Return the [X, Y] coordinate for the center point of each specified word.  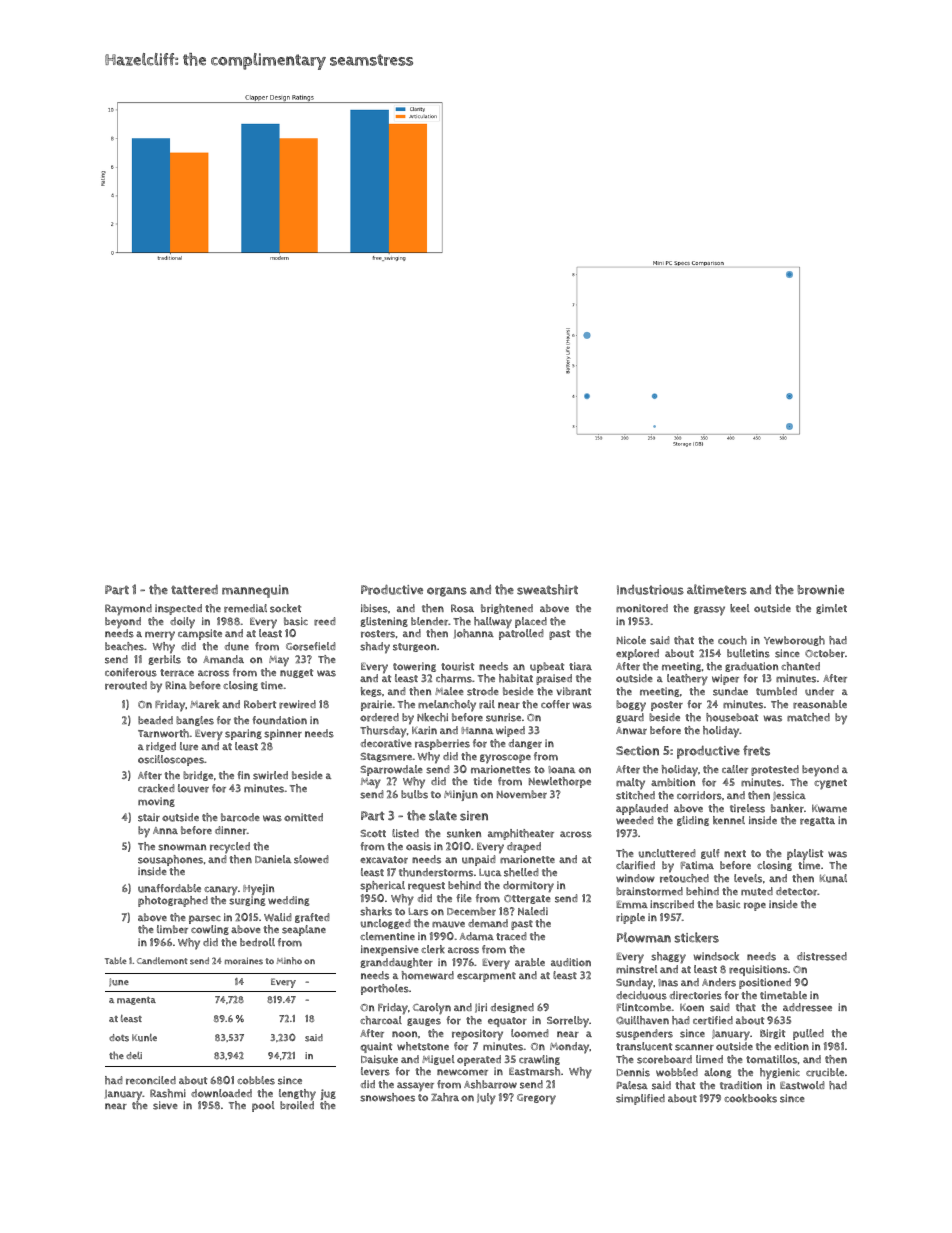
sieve [165, 1105]
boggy [631, 706]
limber [172, 929]
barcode [240, 817]
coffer [555, 704]
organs [447, 592]
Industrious [650, 590]
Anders [719, 982]
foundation [279, 720]
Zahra [445, 1097]
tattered [194, 589]
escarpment [486, 977]
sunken [464, 833]
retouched [684, 878]
